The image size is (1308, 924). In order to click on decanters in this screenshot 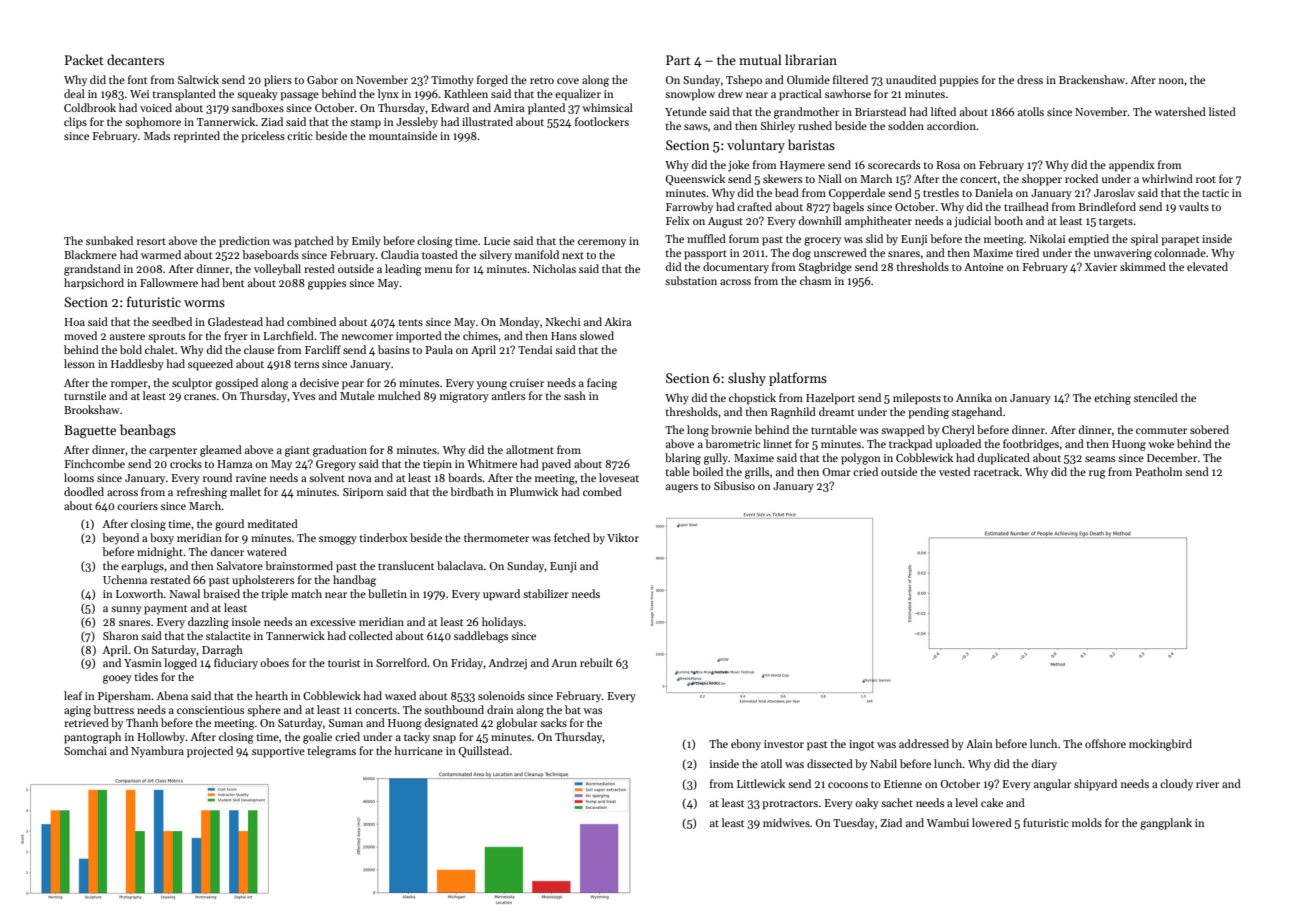, I will do `click(135, 59)`.
